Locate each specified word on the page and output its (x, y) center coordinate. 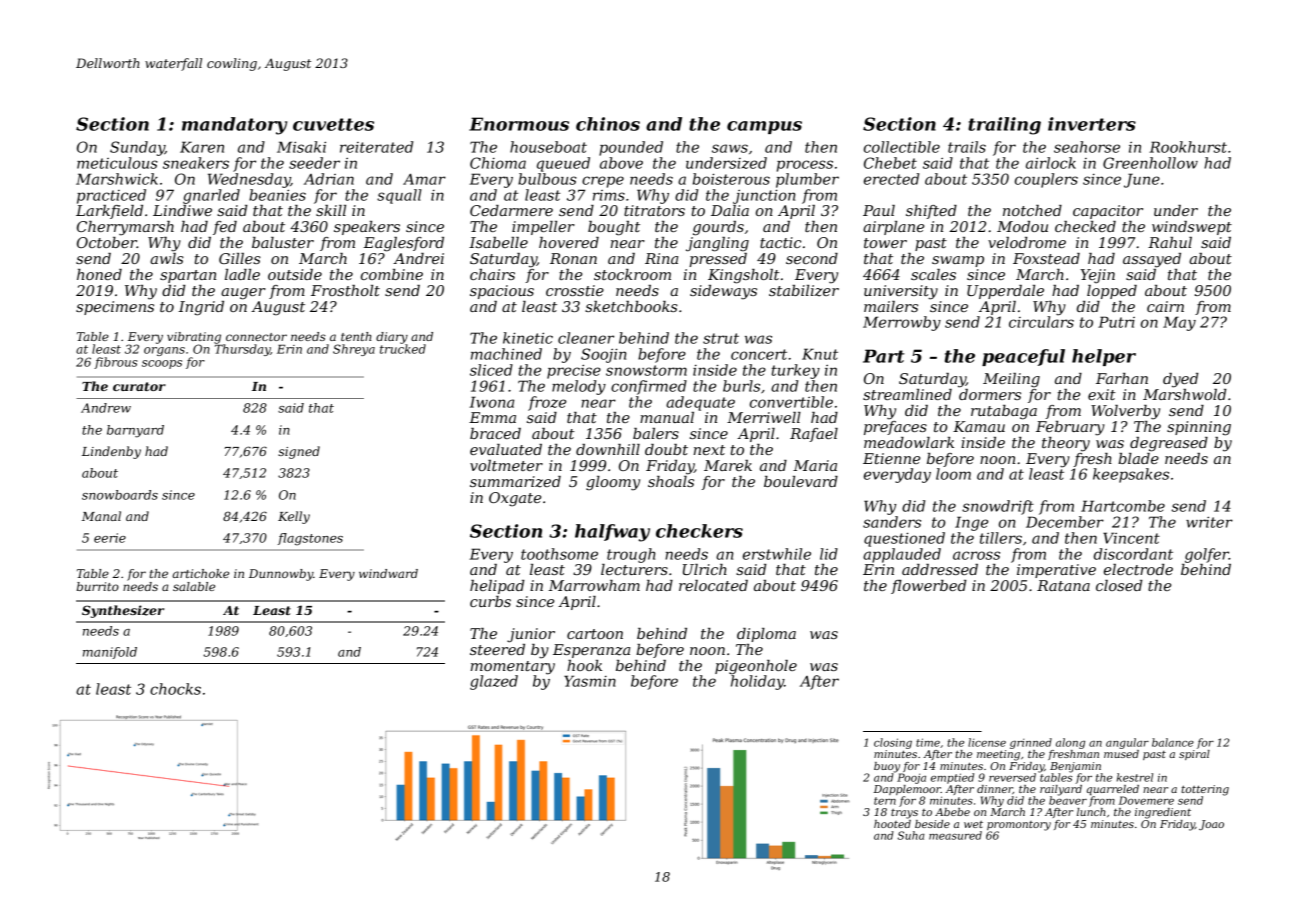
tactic (780, 242)
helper (1104, 357)
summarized (515, 482)
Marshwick (117, 179)
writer (1209, 522)
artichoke (201, 573)
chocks (175, 689)
